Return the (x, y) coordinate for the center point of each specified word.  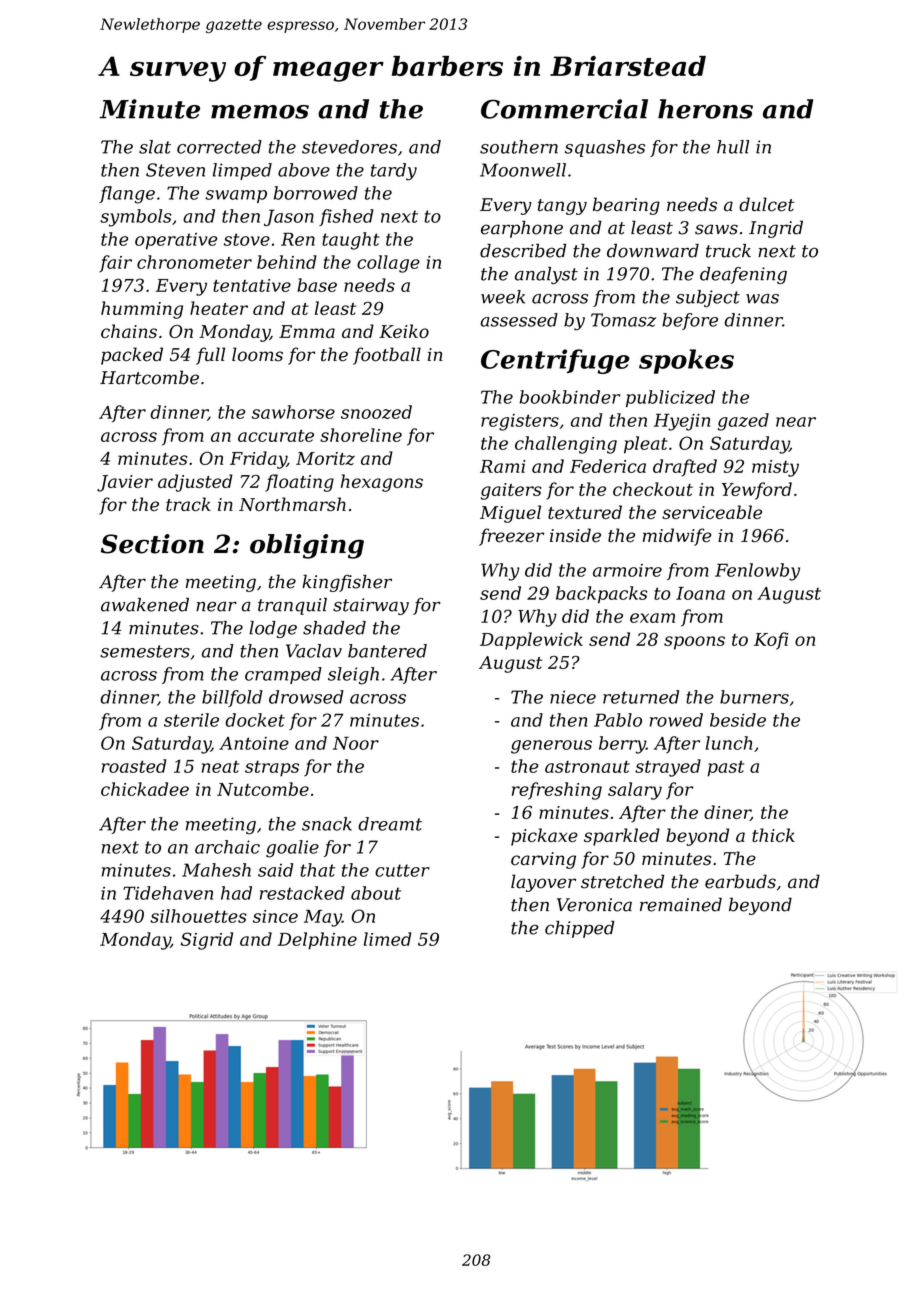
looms (257, 354)
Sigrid (207, 941)
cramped (283, 675)
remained (681, 904)
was (762, 299)
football (387, 356)
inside (575, 535)
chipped (579, 929)
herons (705, 109)
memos (260, 112)
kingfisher (347, 583)
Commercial (564, 109)
